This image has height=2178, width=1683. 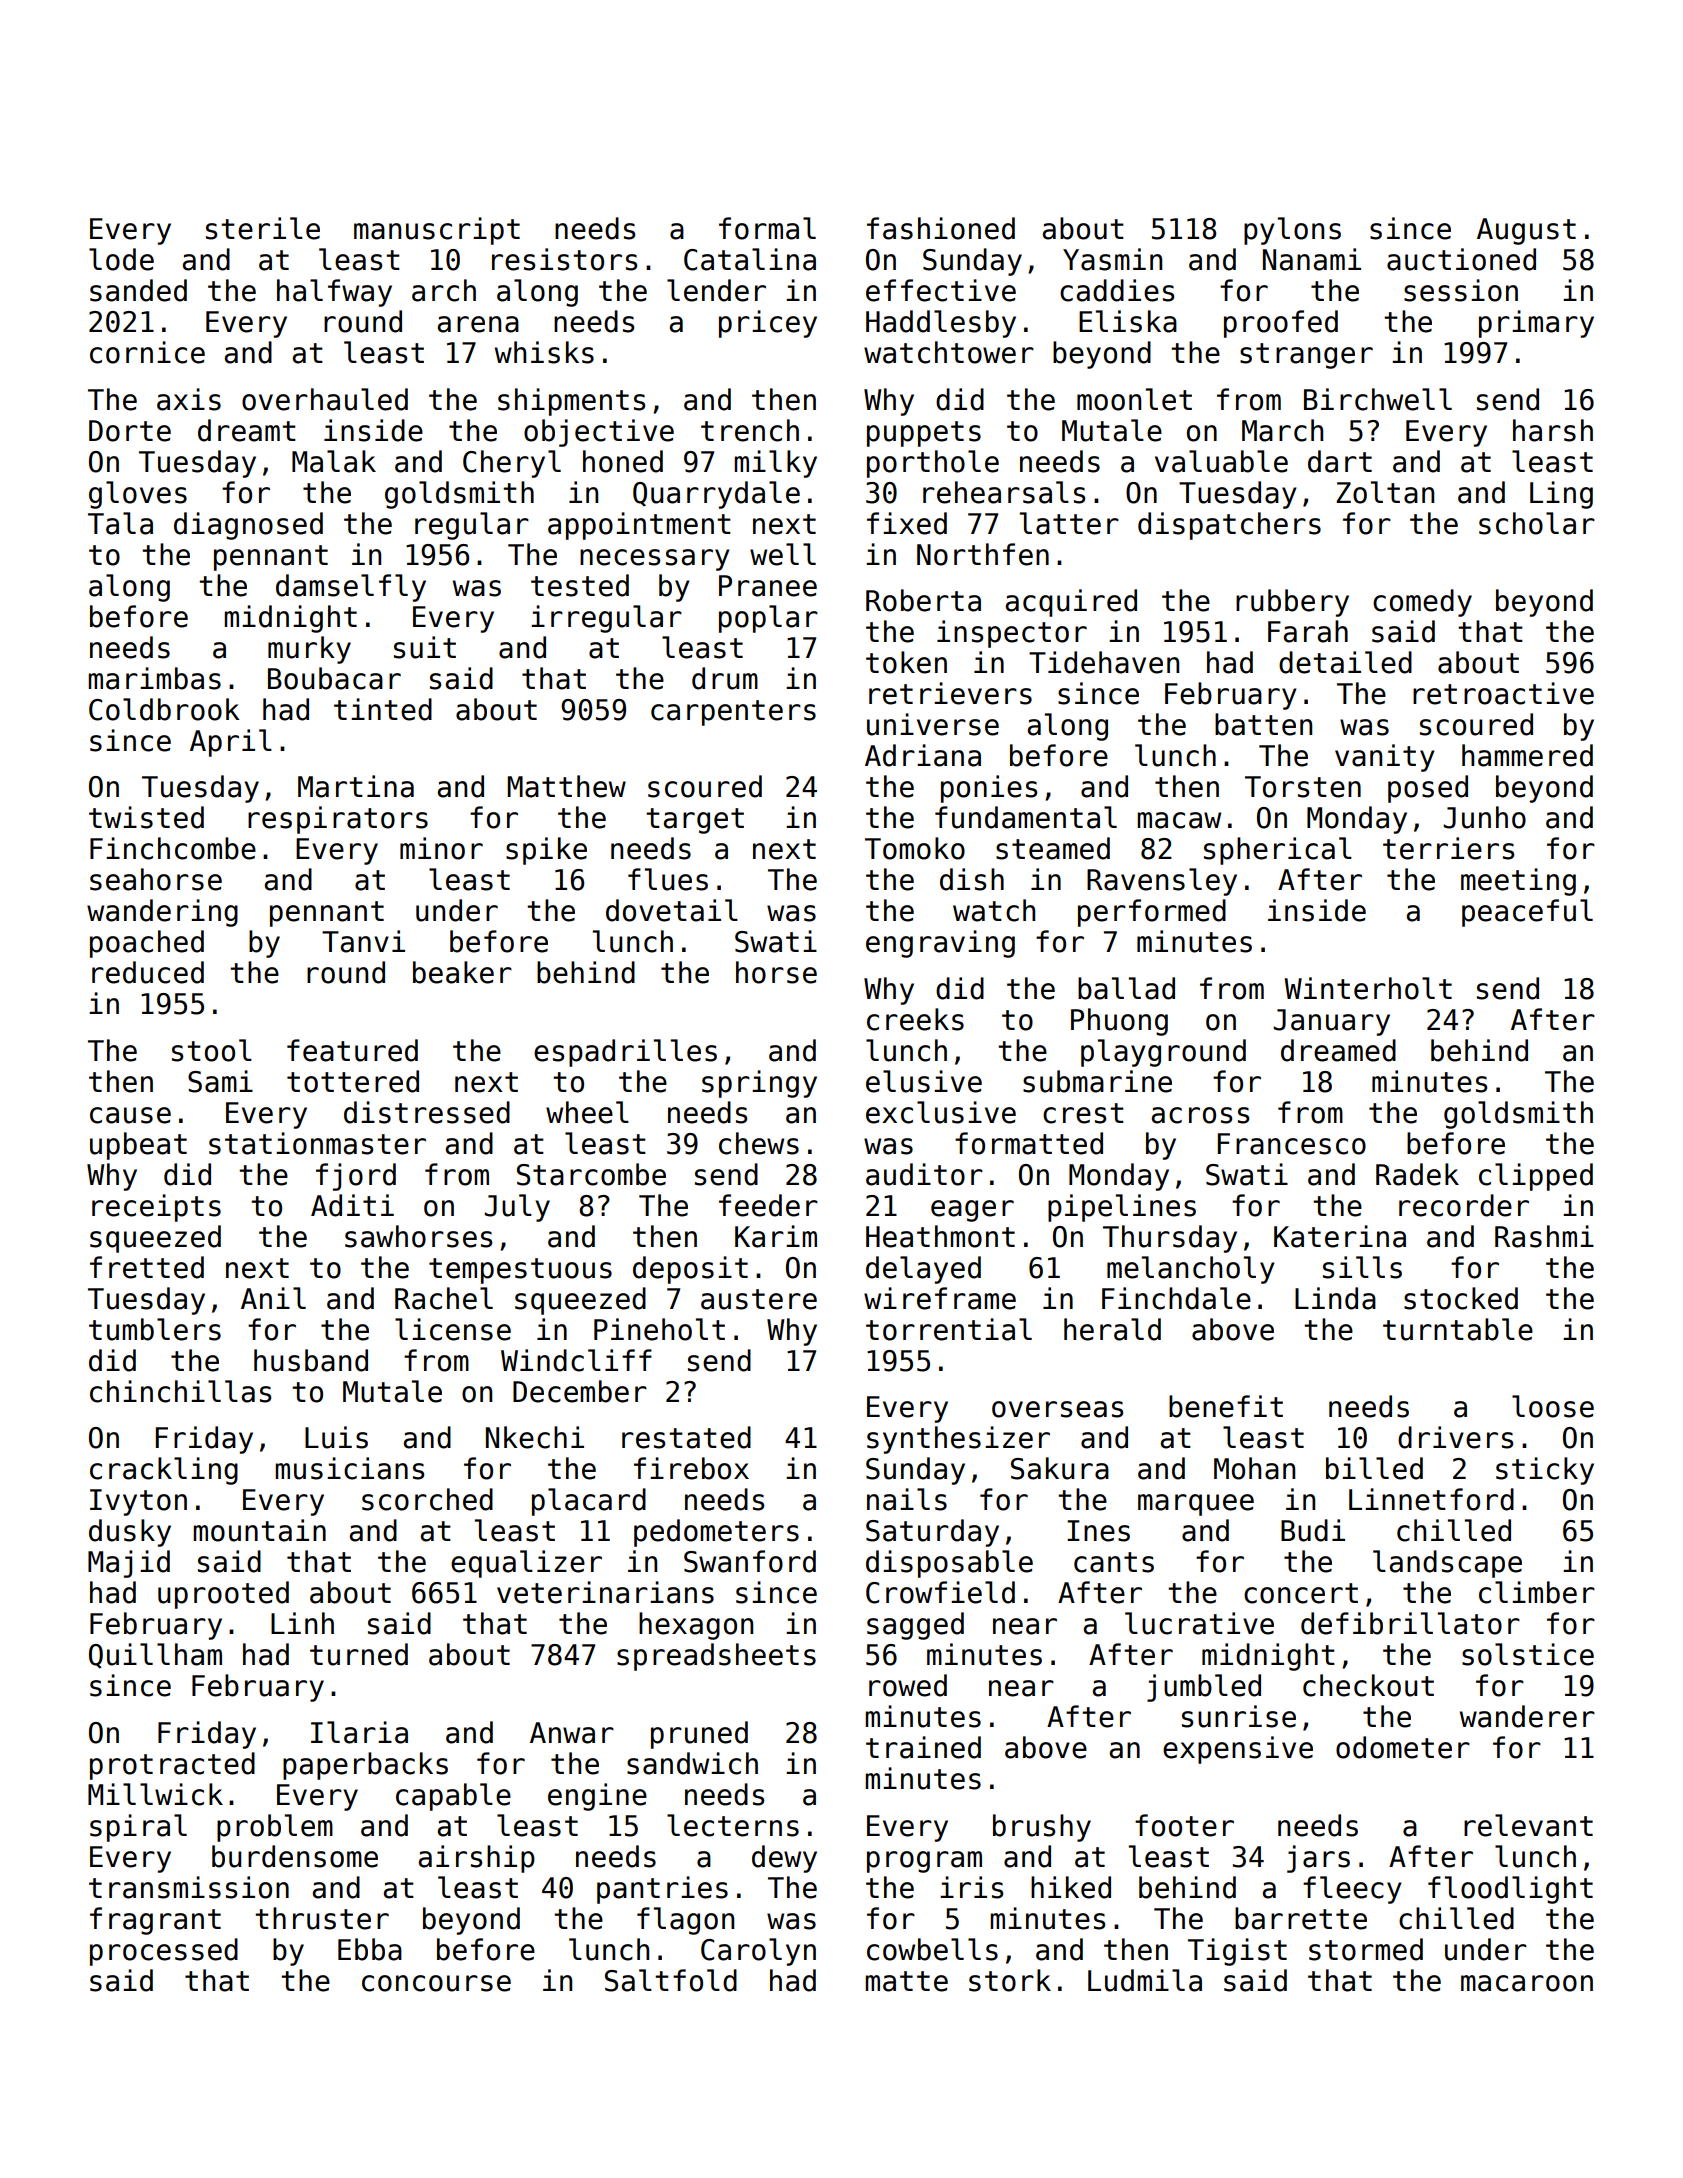 What do you see at coordinates (923, 600) in the image?
I see `Roberta` at bounding box center [923, 600].
